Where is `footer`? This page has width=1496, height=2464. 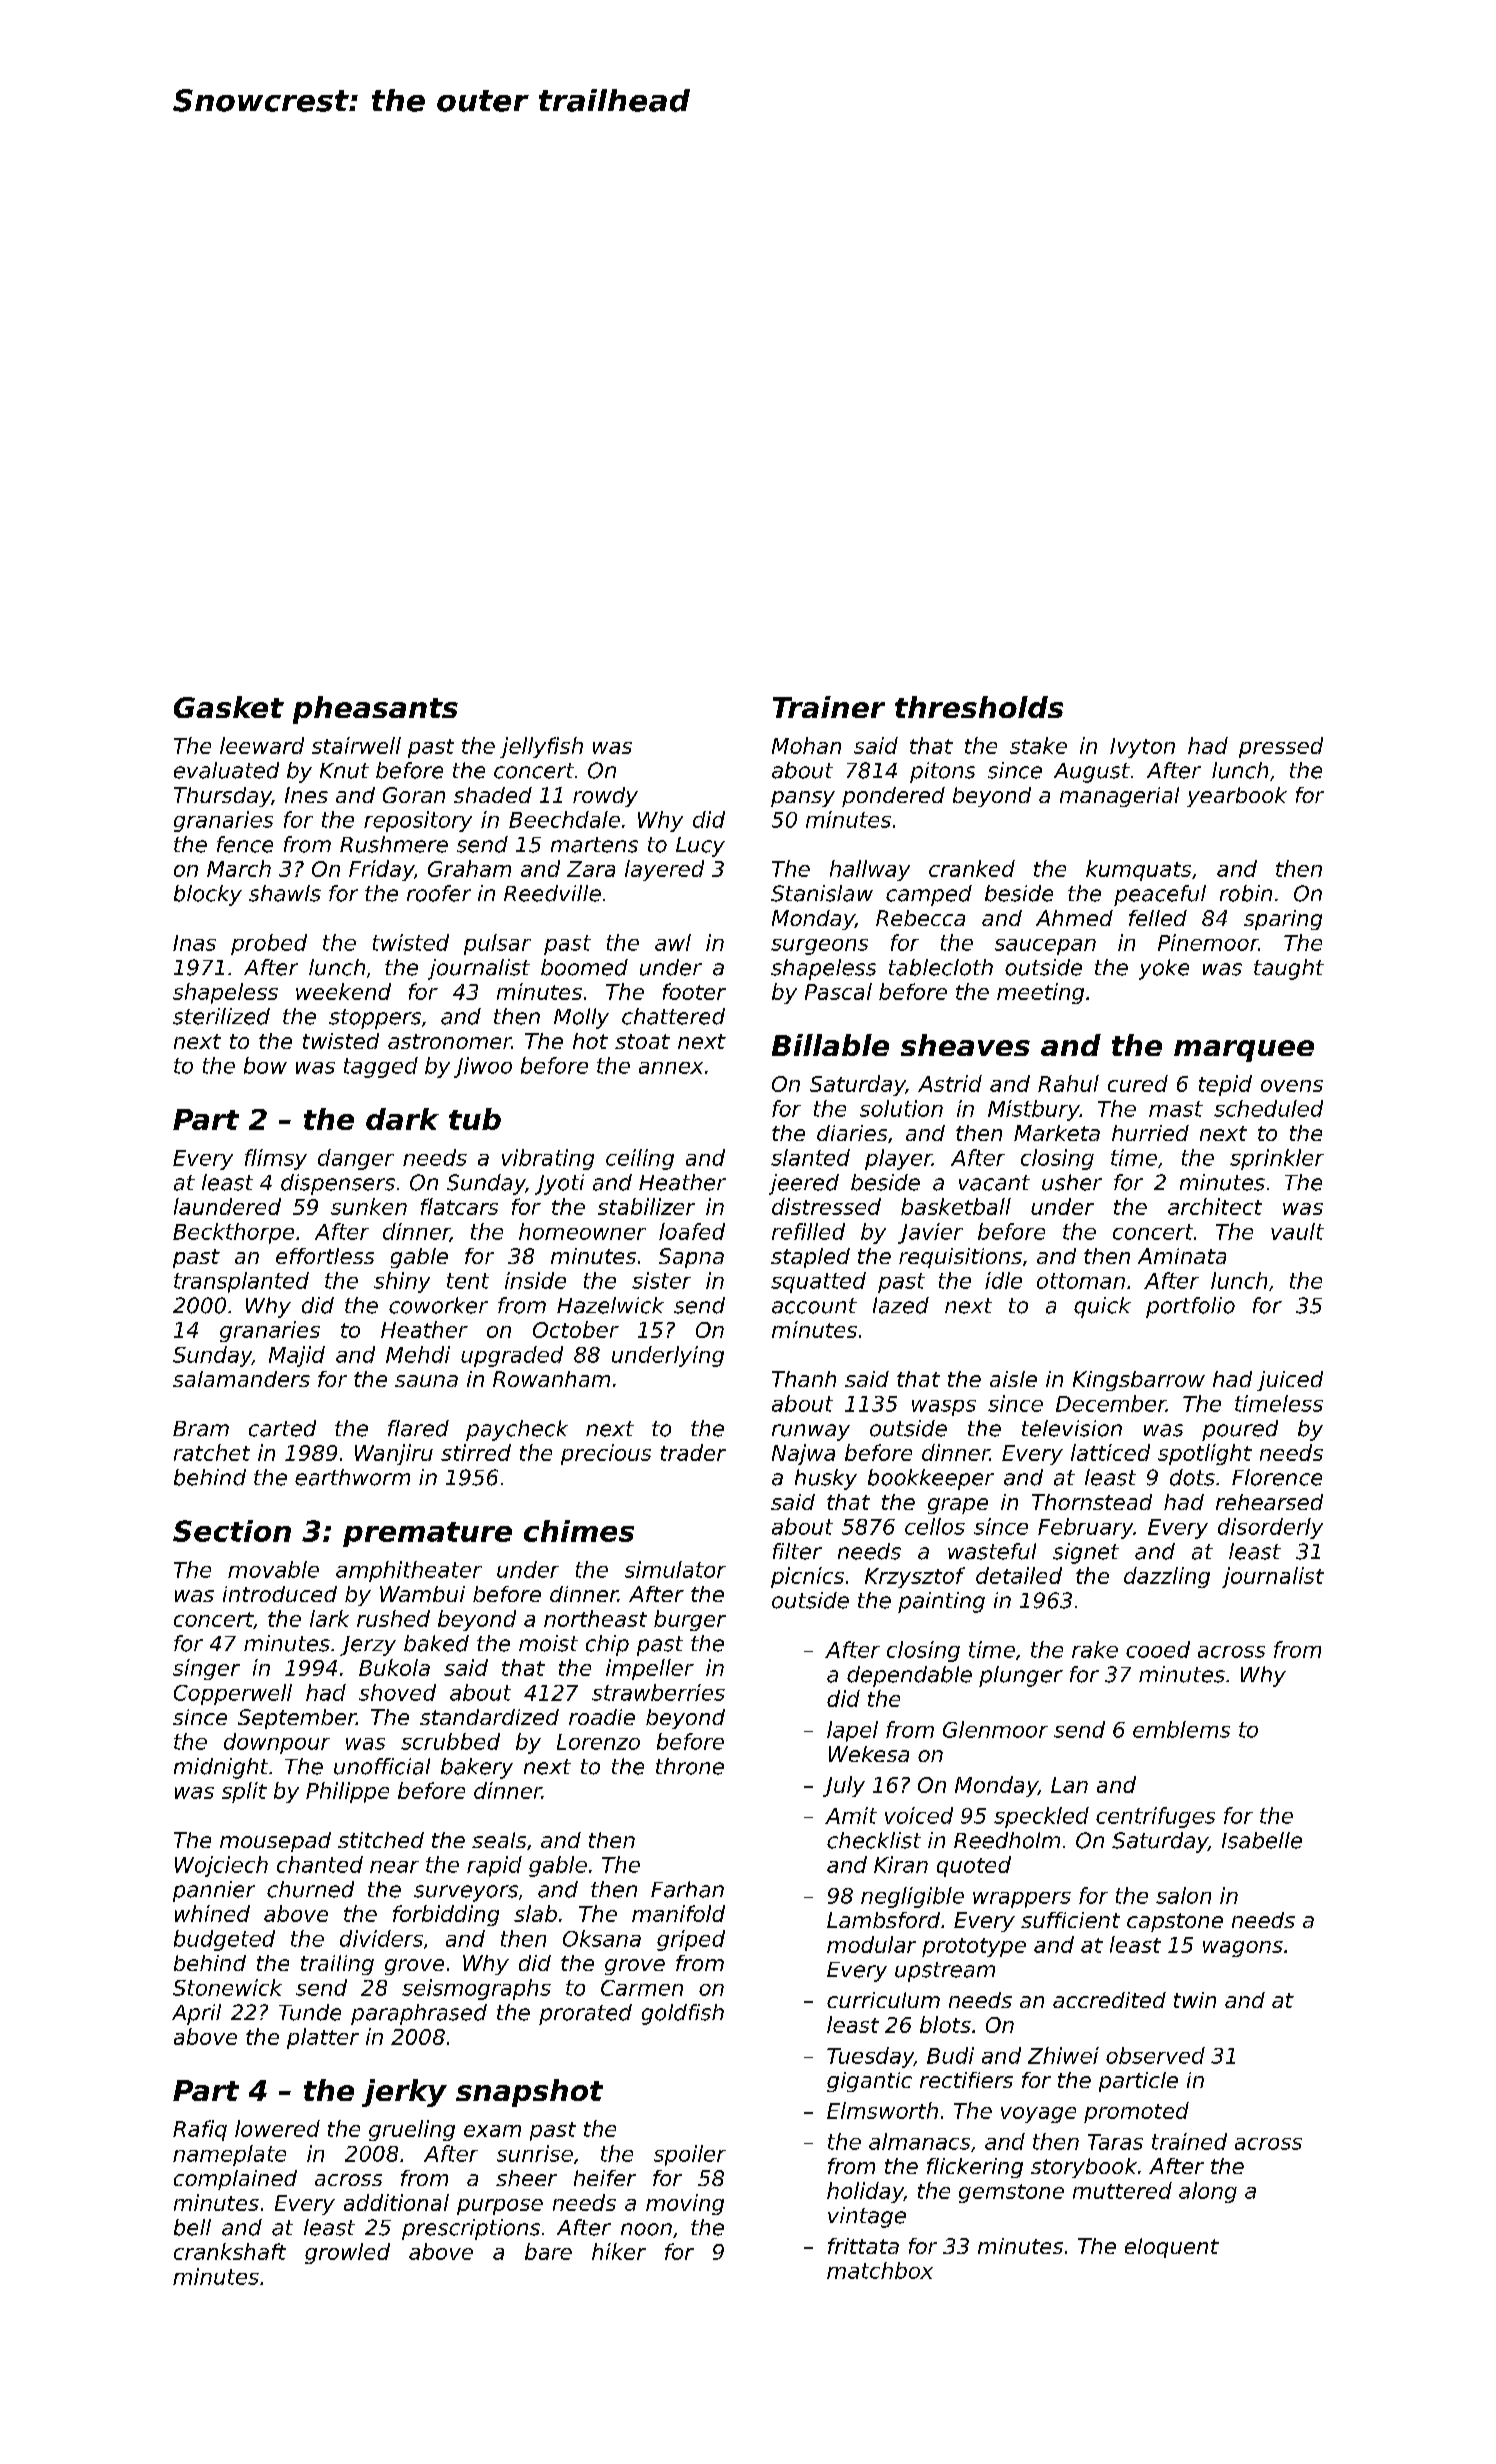
footer is located at coordinates (694, 991).
